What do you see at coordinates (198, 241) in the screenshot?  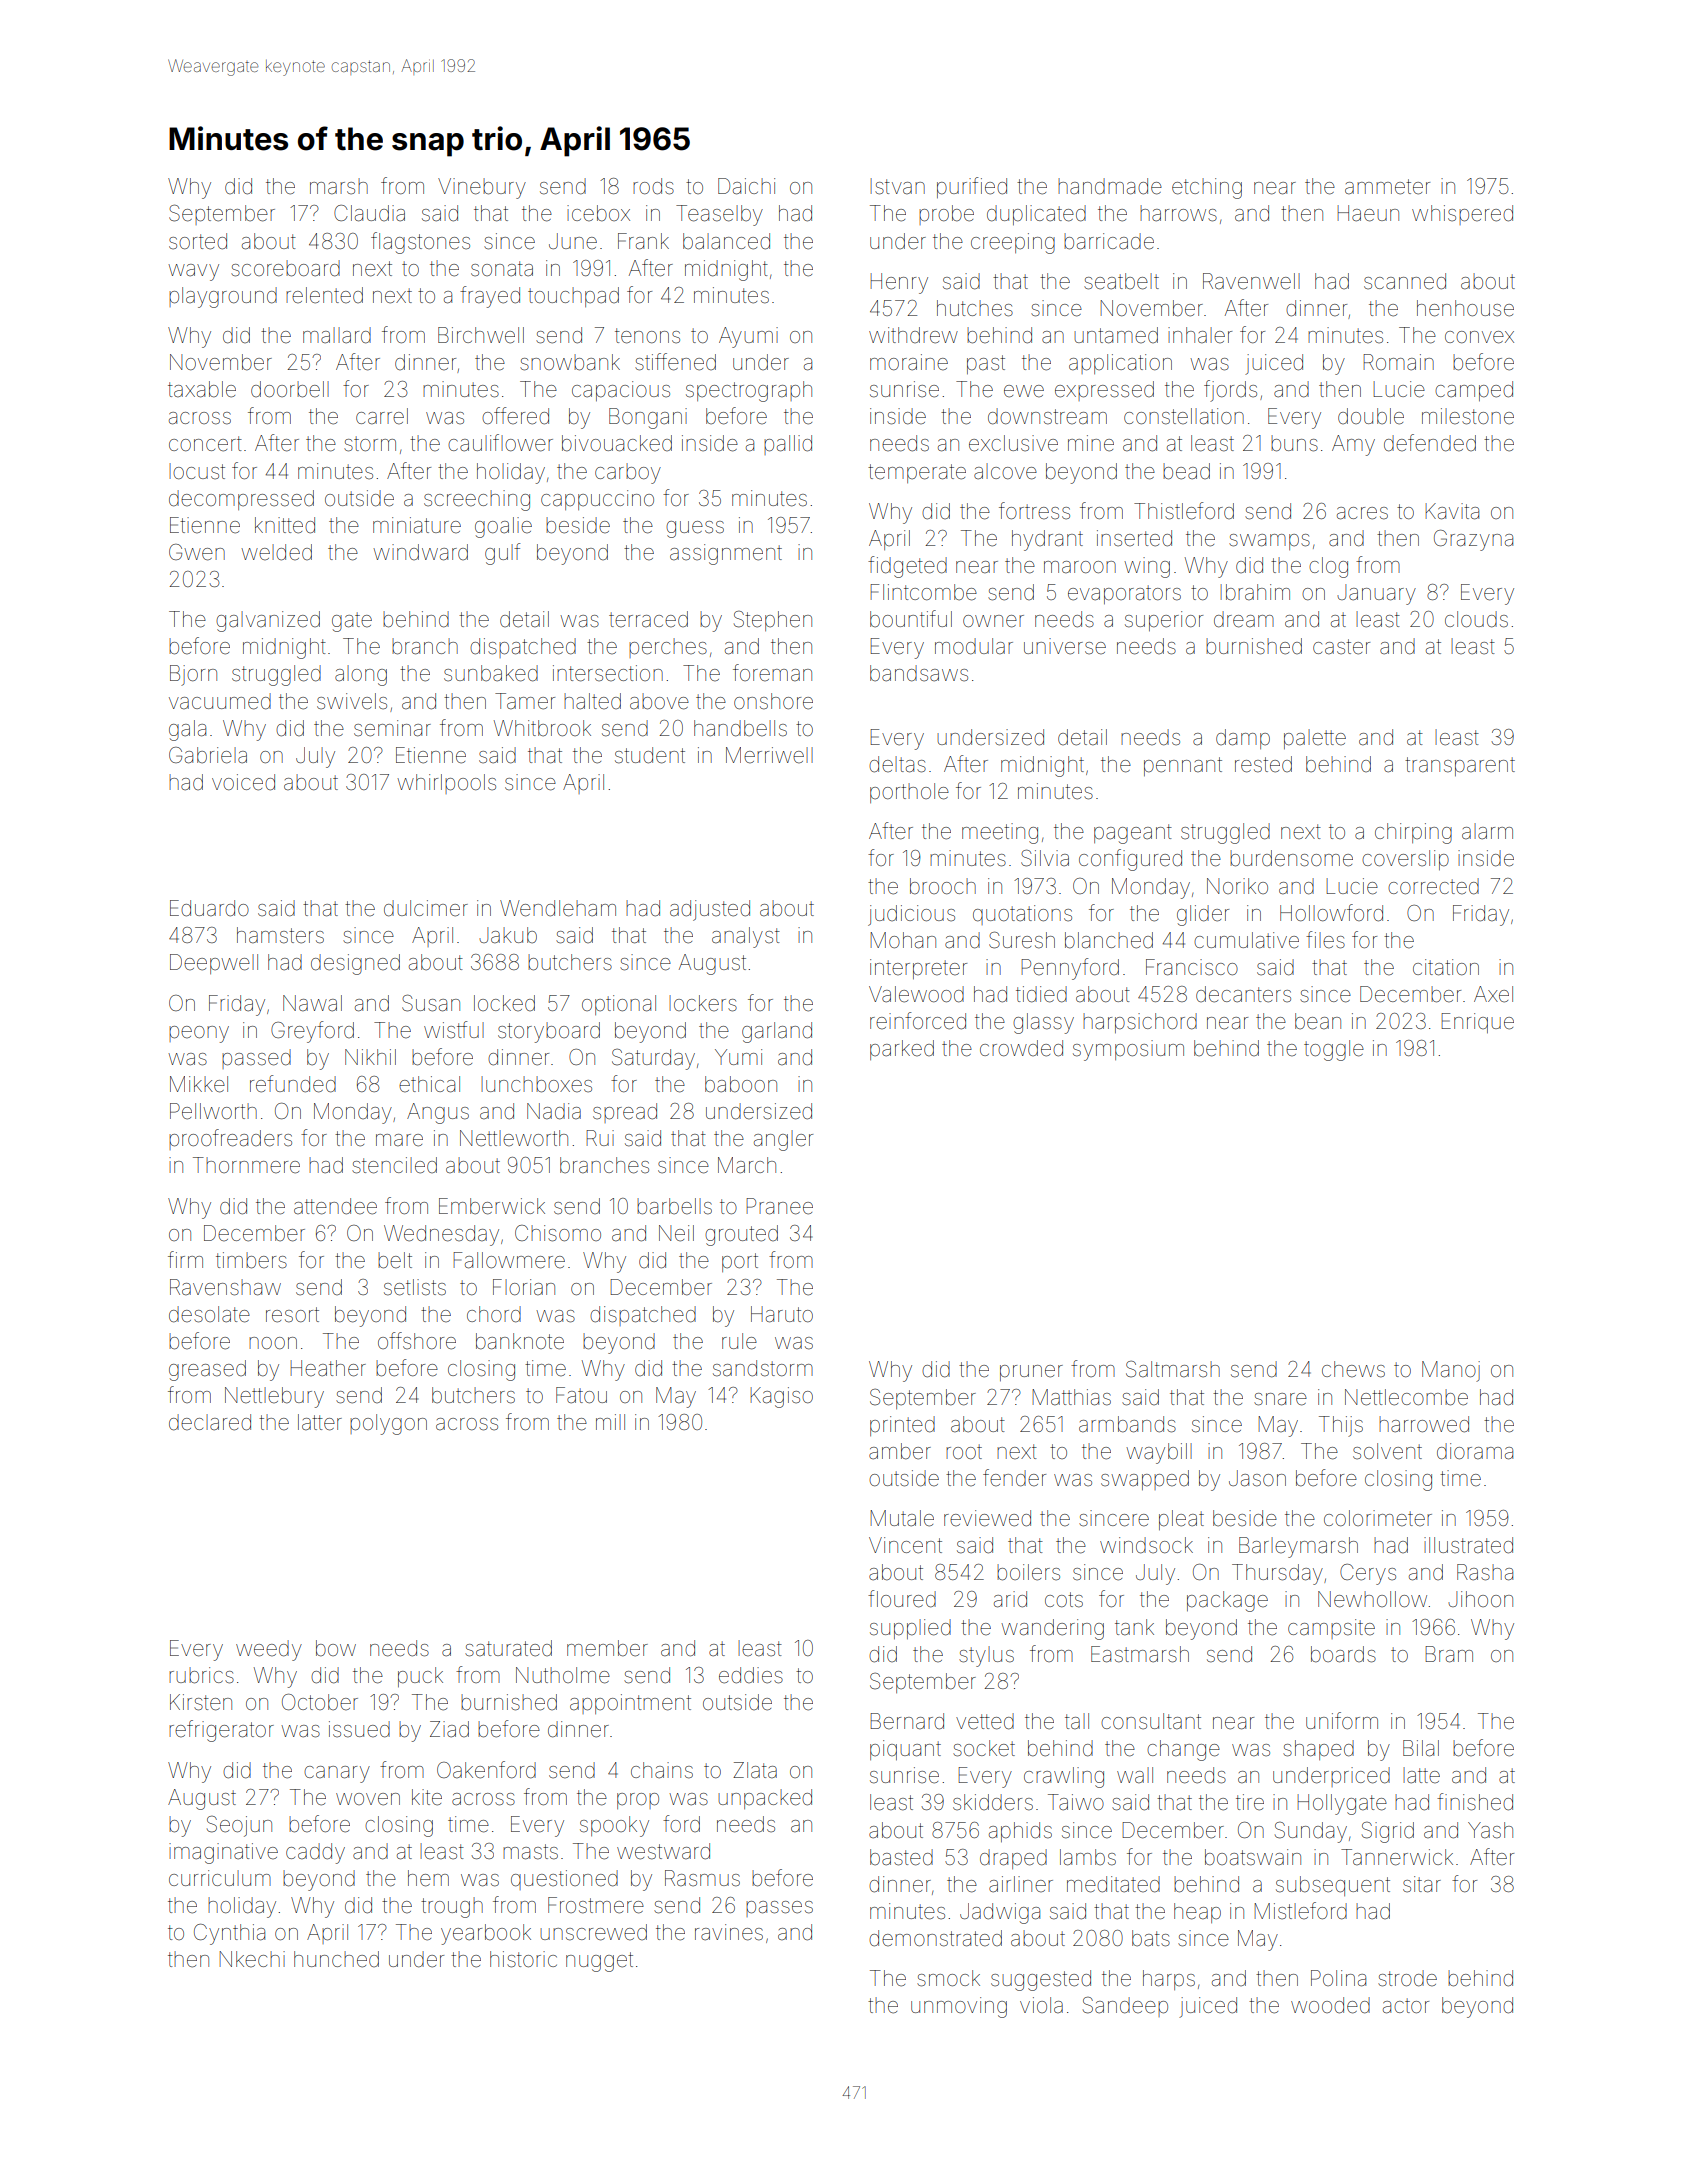 I see `sorted` at bounding box center [198, 241].
